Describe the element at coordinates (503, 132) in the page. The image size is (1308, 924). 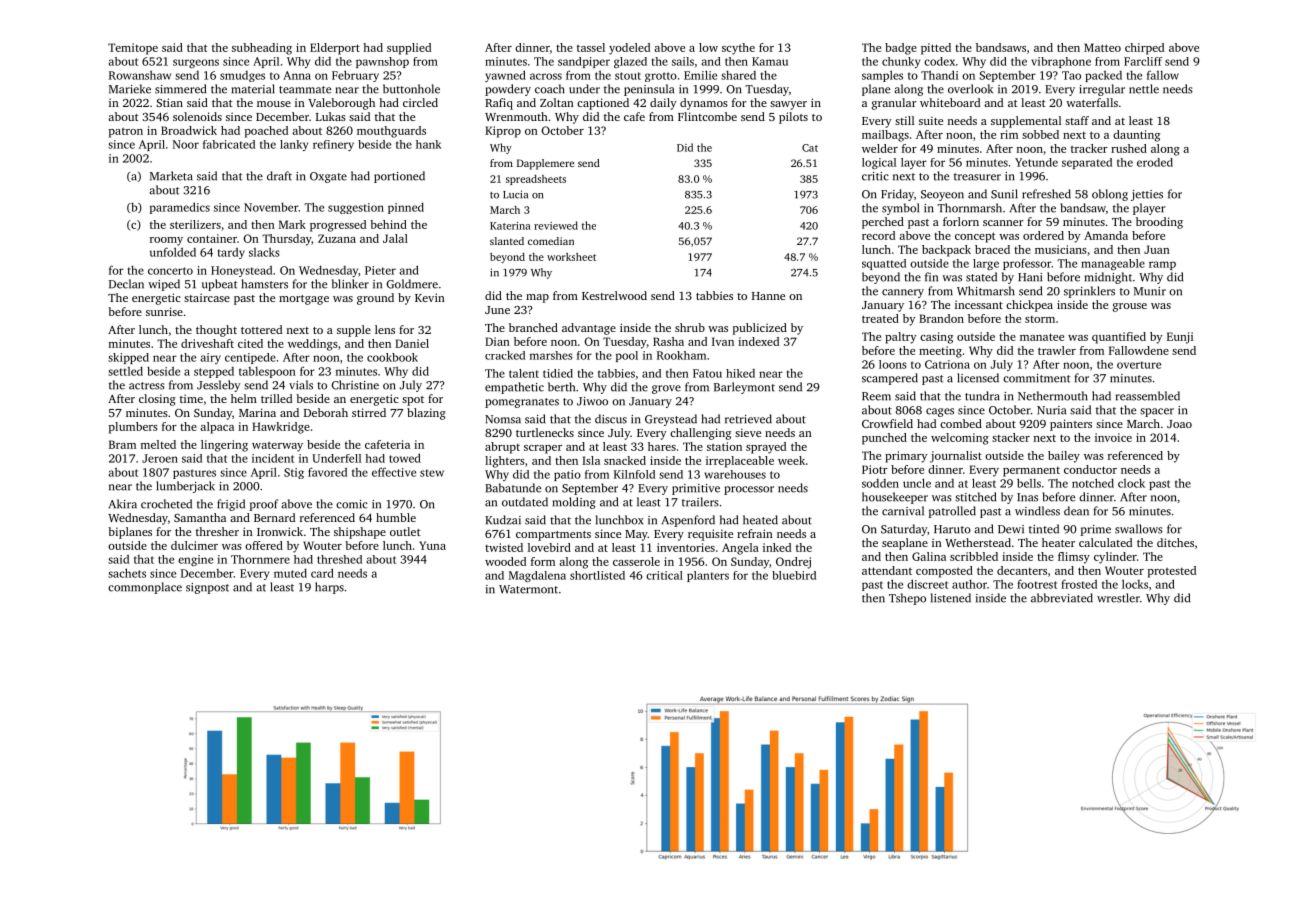
I see `Kiprop` at that location.
